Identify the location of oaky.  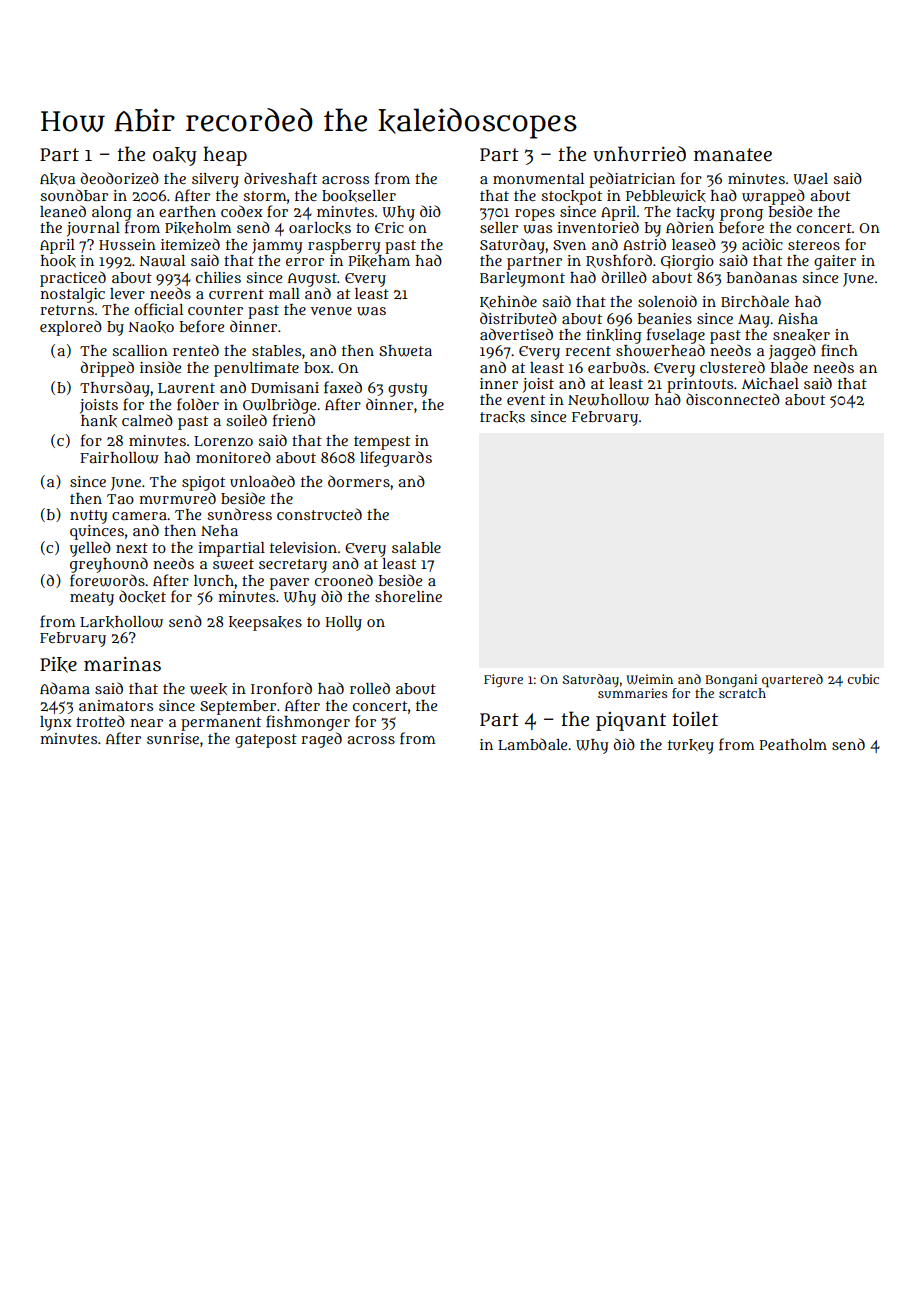
(175, 156).
